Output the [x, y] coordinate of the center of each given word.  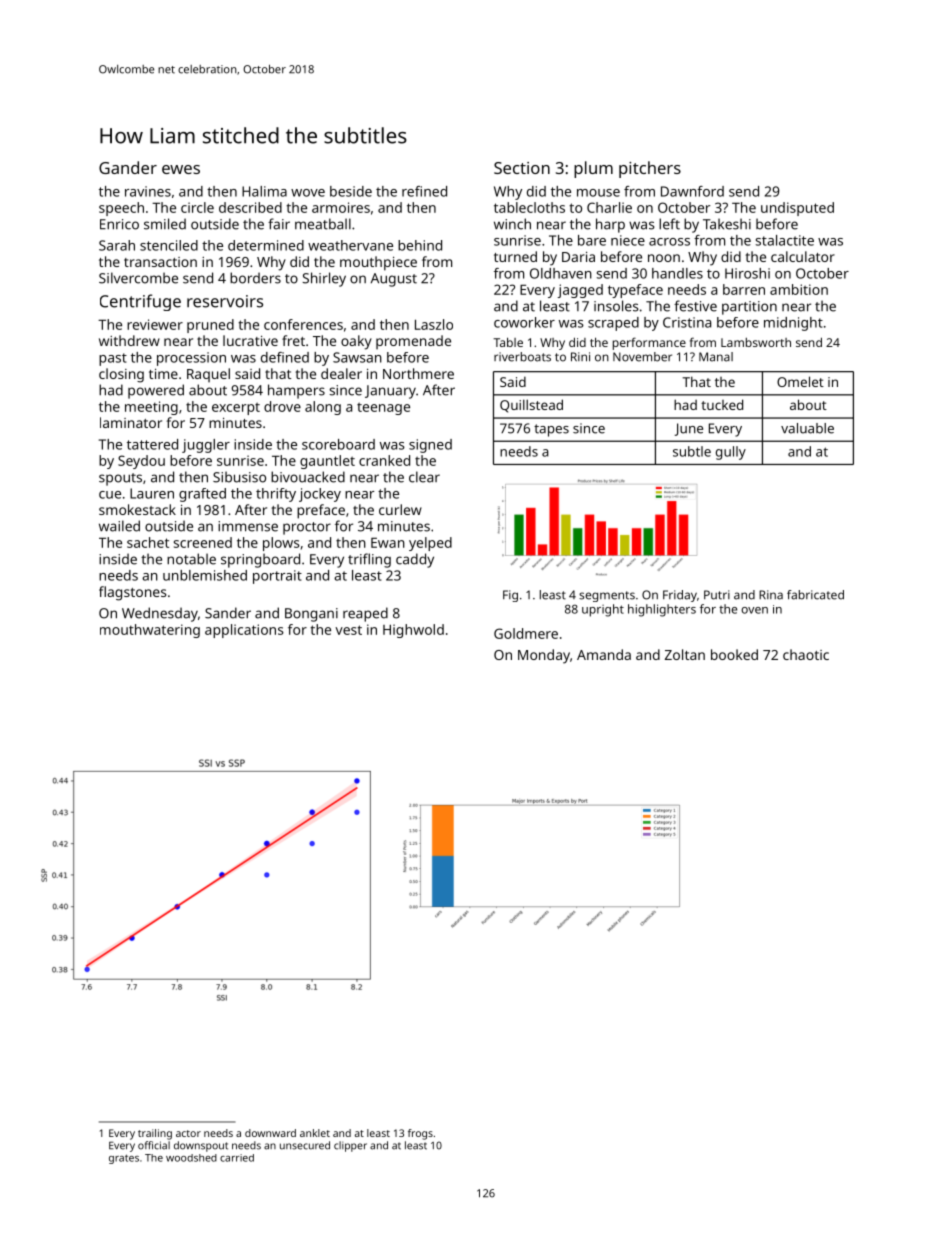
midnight [793, 324]
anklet [315, 1133]
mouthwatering [150, 631]
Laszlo [434, 324]
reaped [365, 614]
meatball [323, 224]
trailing [155, 1134]
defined [285, 357]
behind [420, 245]
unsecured [305, 1145]
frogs [420, 1134]
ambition [799, 289]
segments [607, 596]
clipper [350, 1146]
